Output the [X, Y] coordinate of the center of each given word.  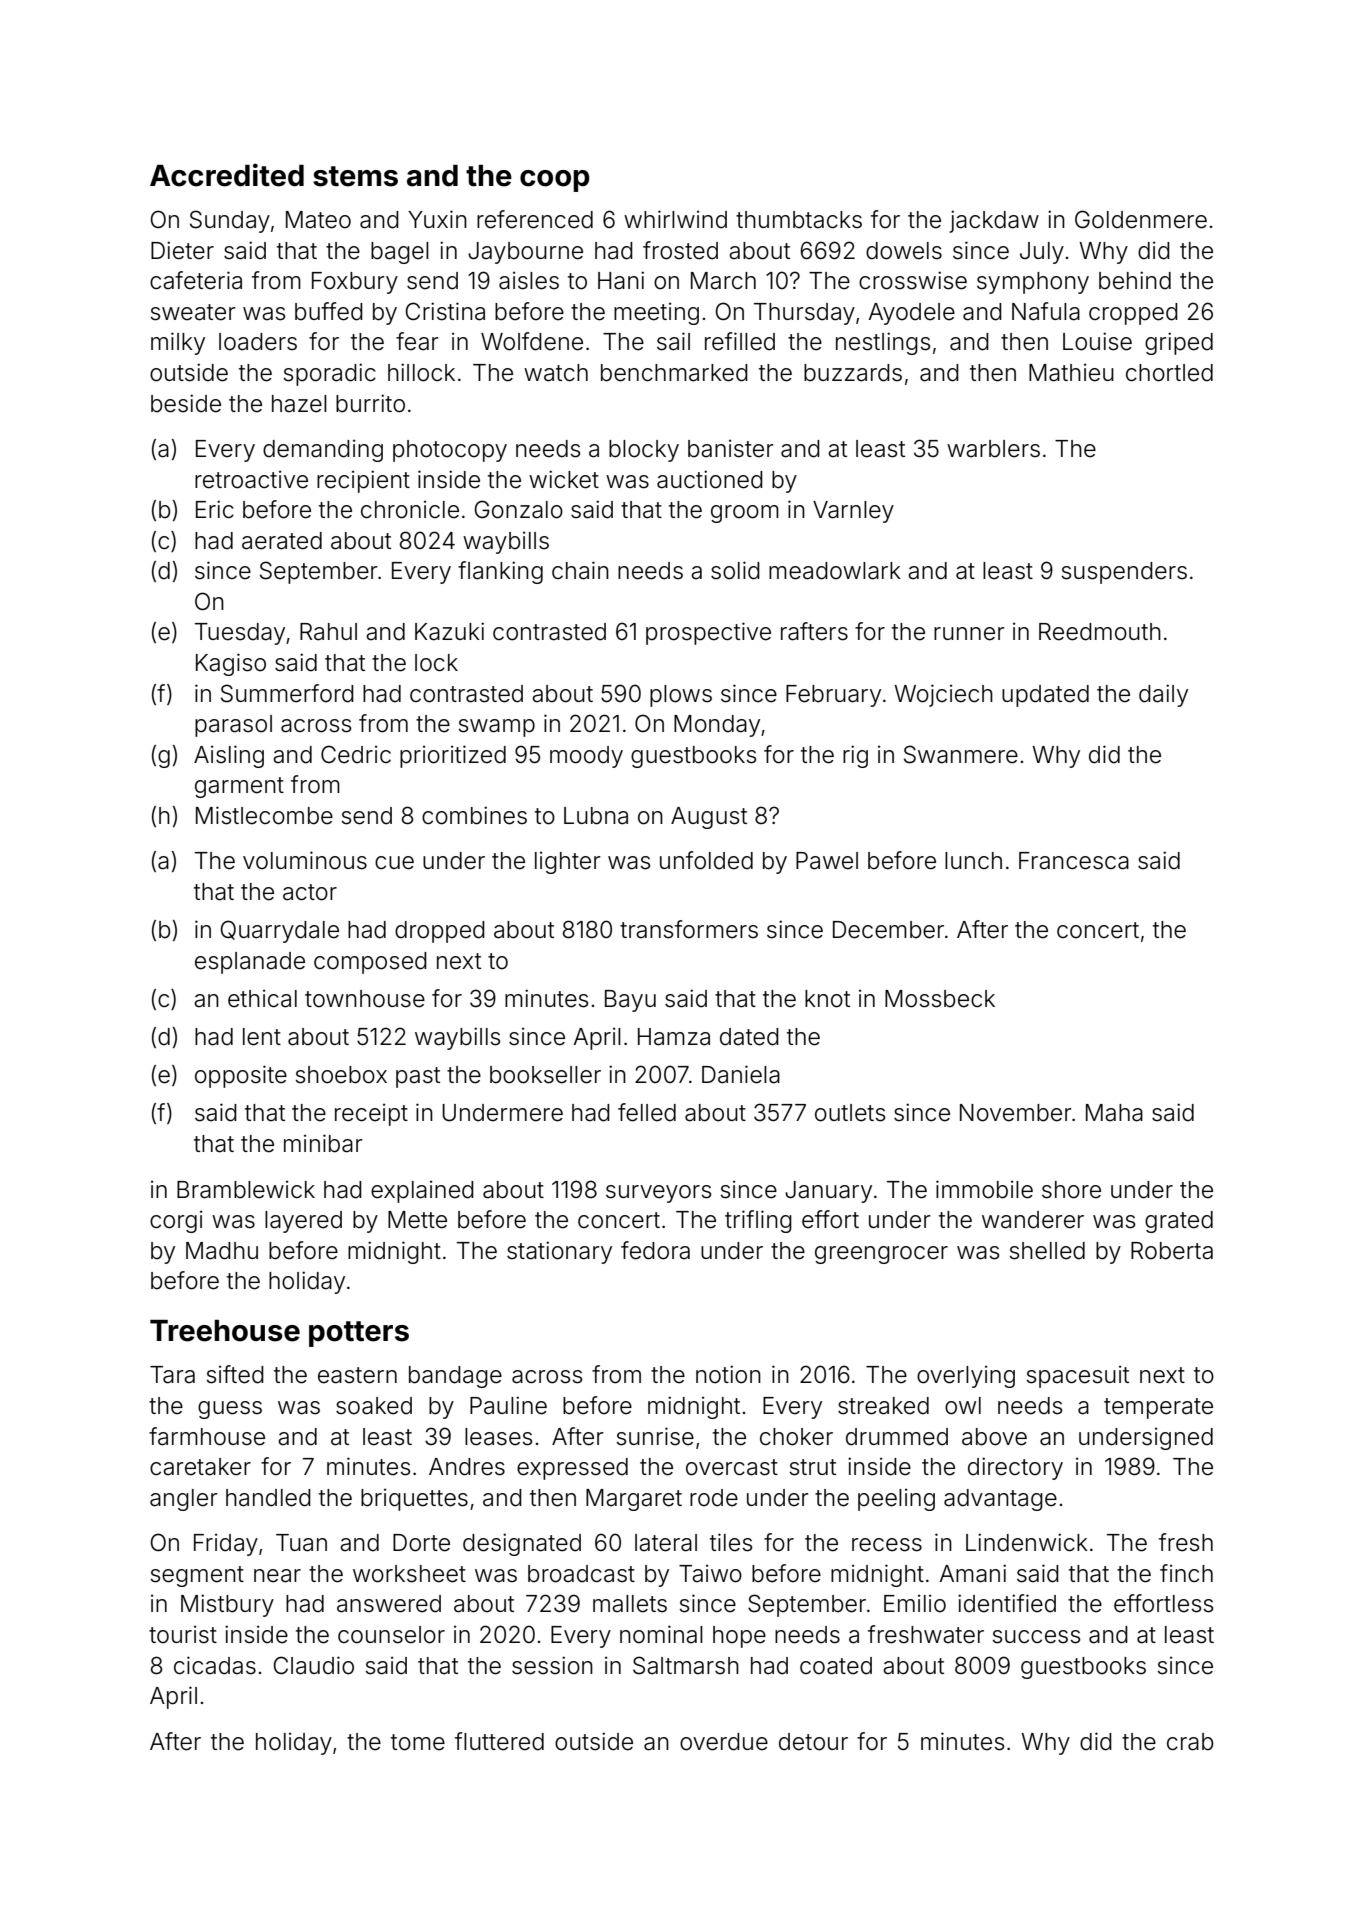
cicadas [215, 1665]
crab [1190, 1742]
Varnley [853, 512]
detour [813, 1742]
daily [1163, 695]
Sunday [230, 221]
